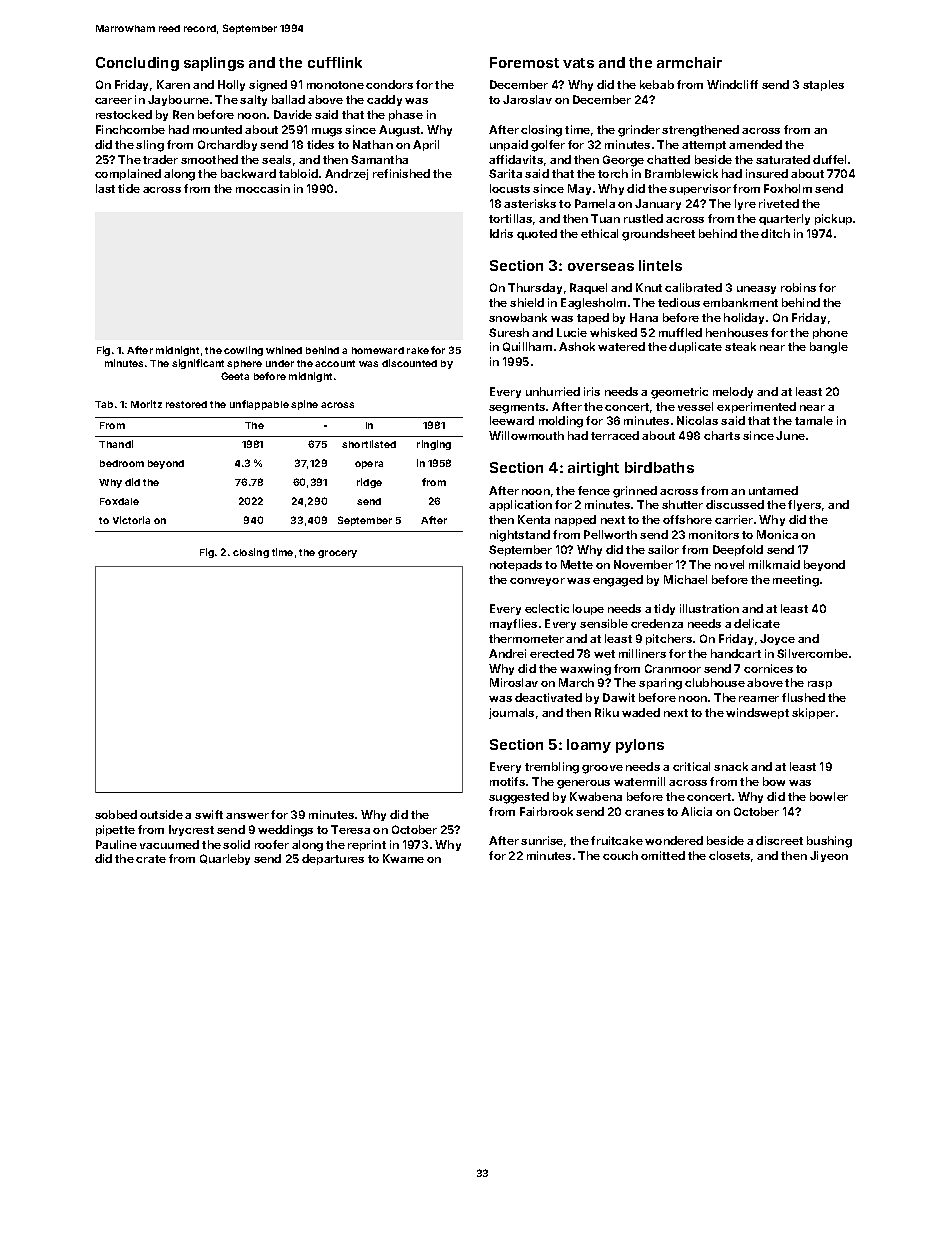  What do you see at coordinates (146, 404) in the document?
I see `Moritz` at bounding box center [146, 404].
